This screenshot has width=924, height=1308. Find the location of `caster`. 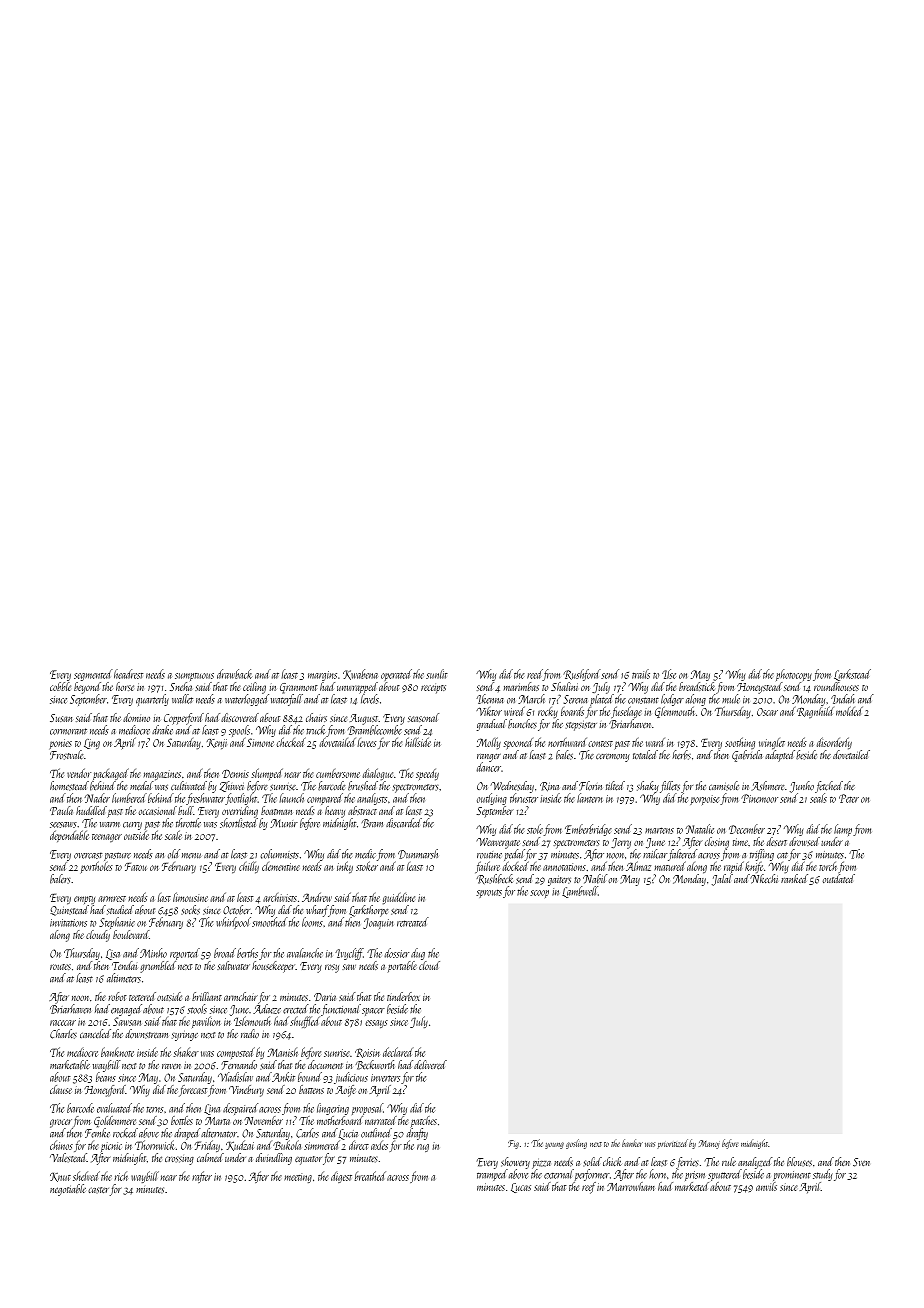

caster is located at coordinates (98, 1190).
